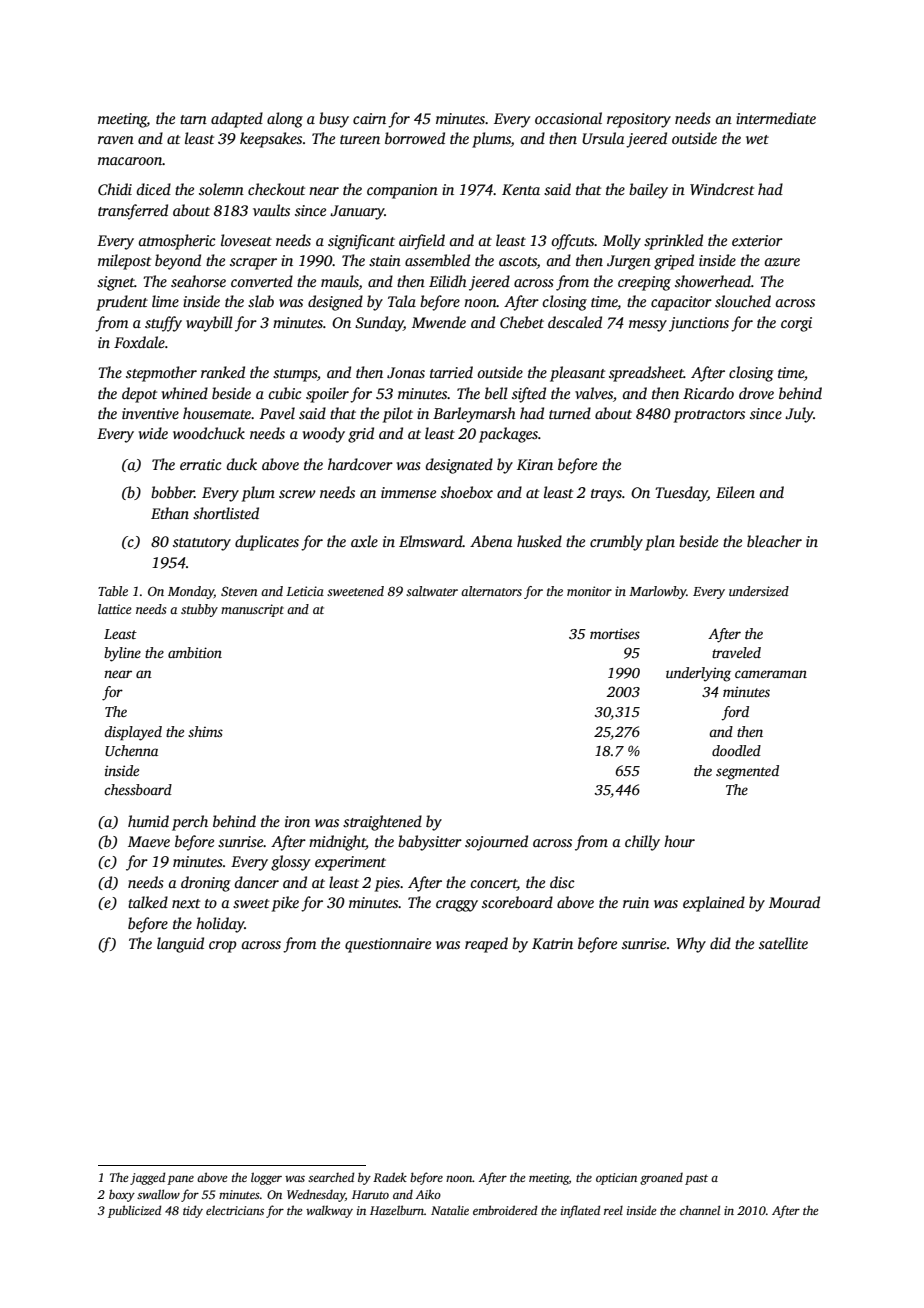  What do you see at coordinates (639, 120) in the image?
I see `repository` at bounding box center [639, 120].
